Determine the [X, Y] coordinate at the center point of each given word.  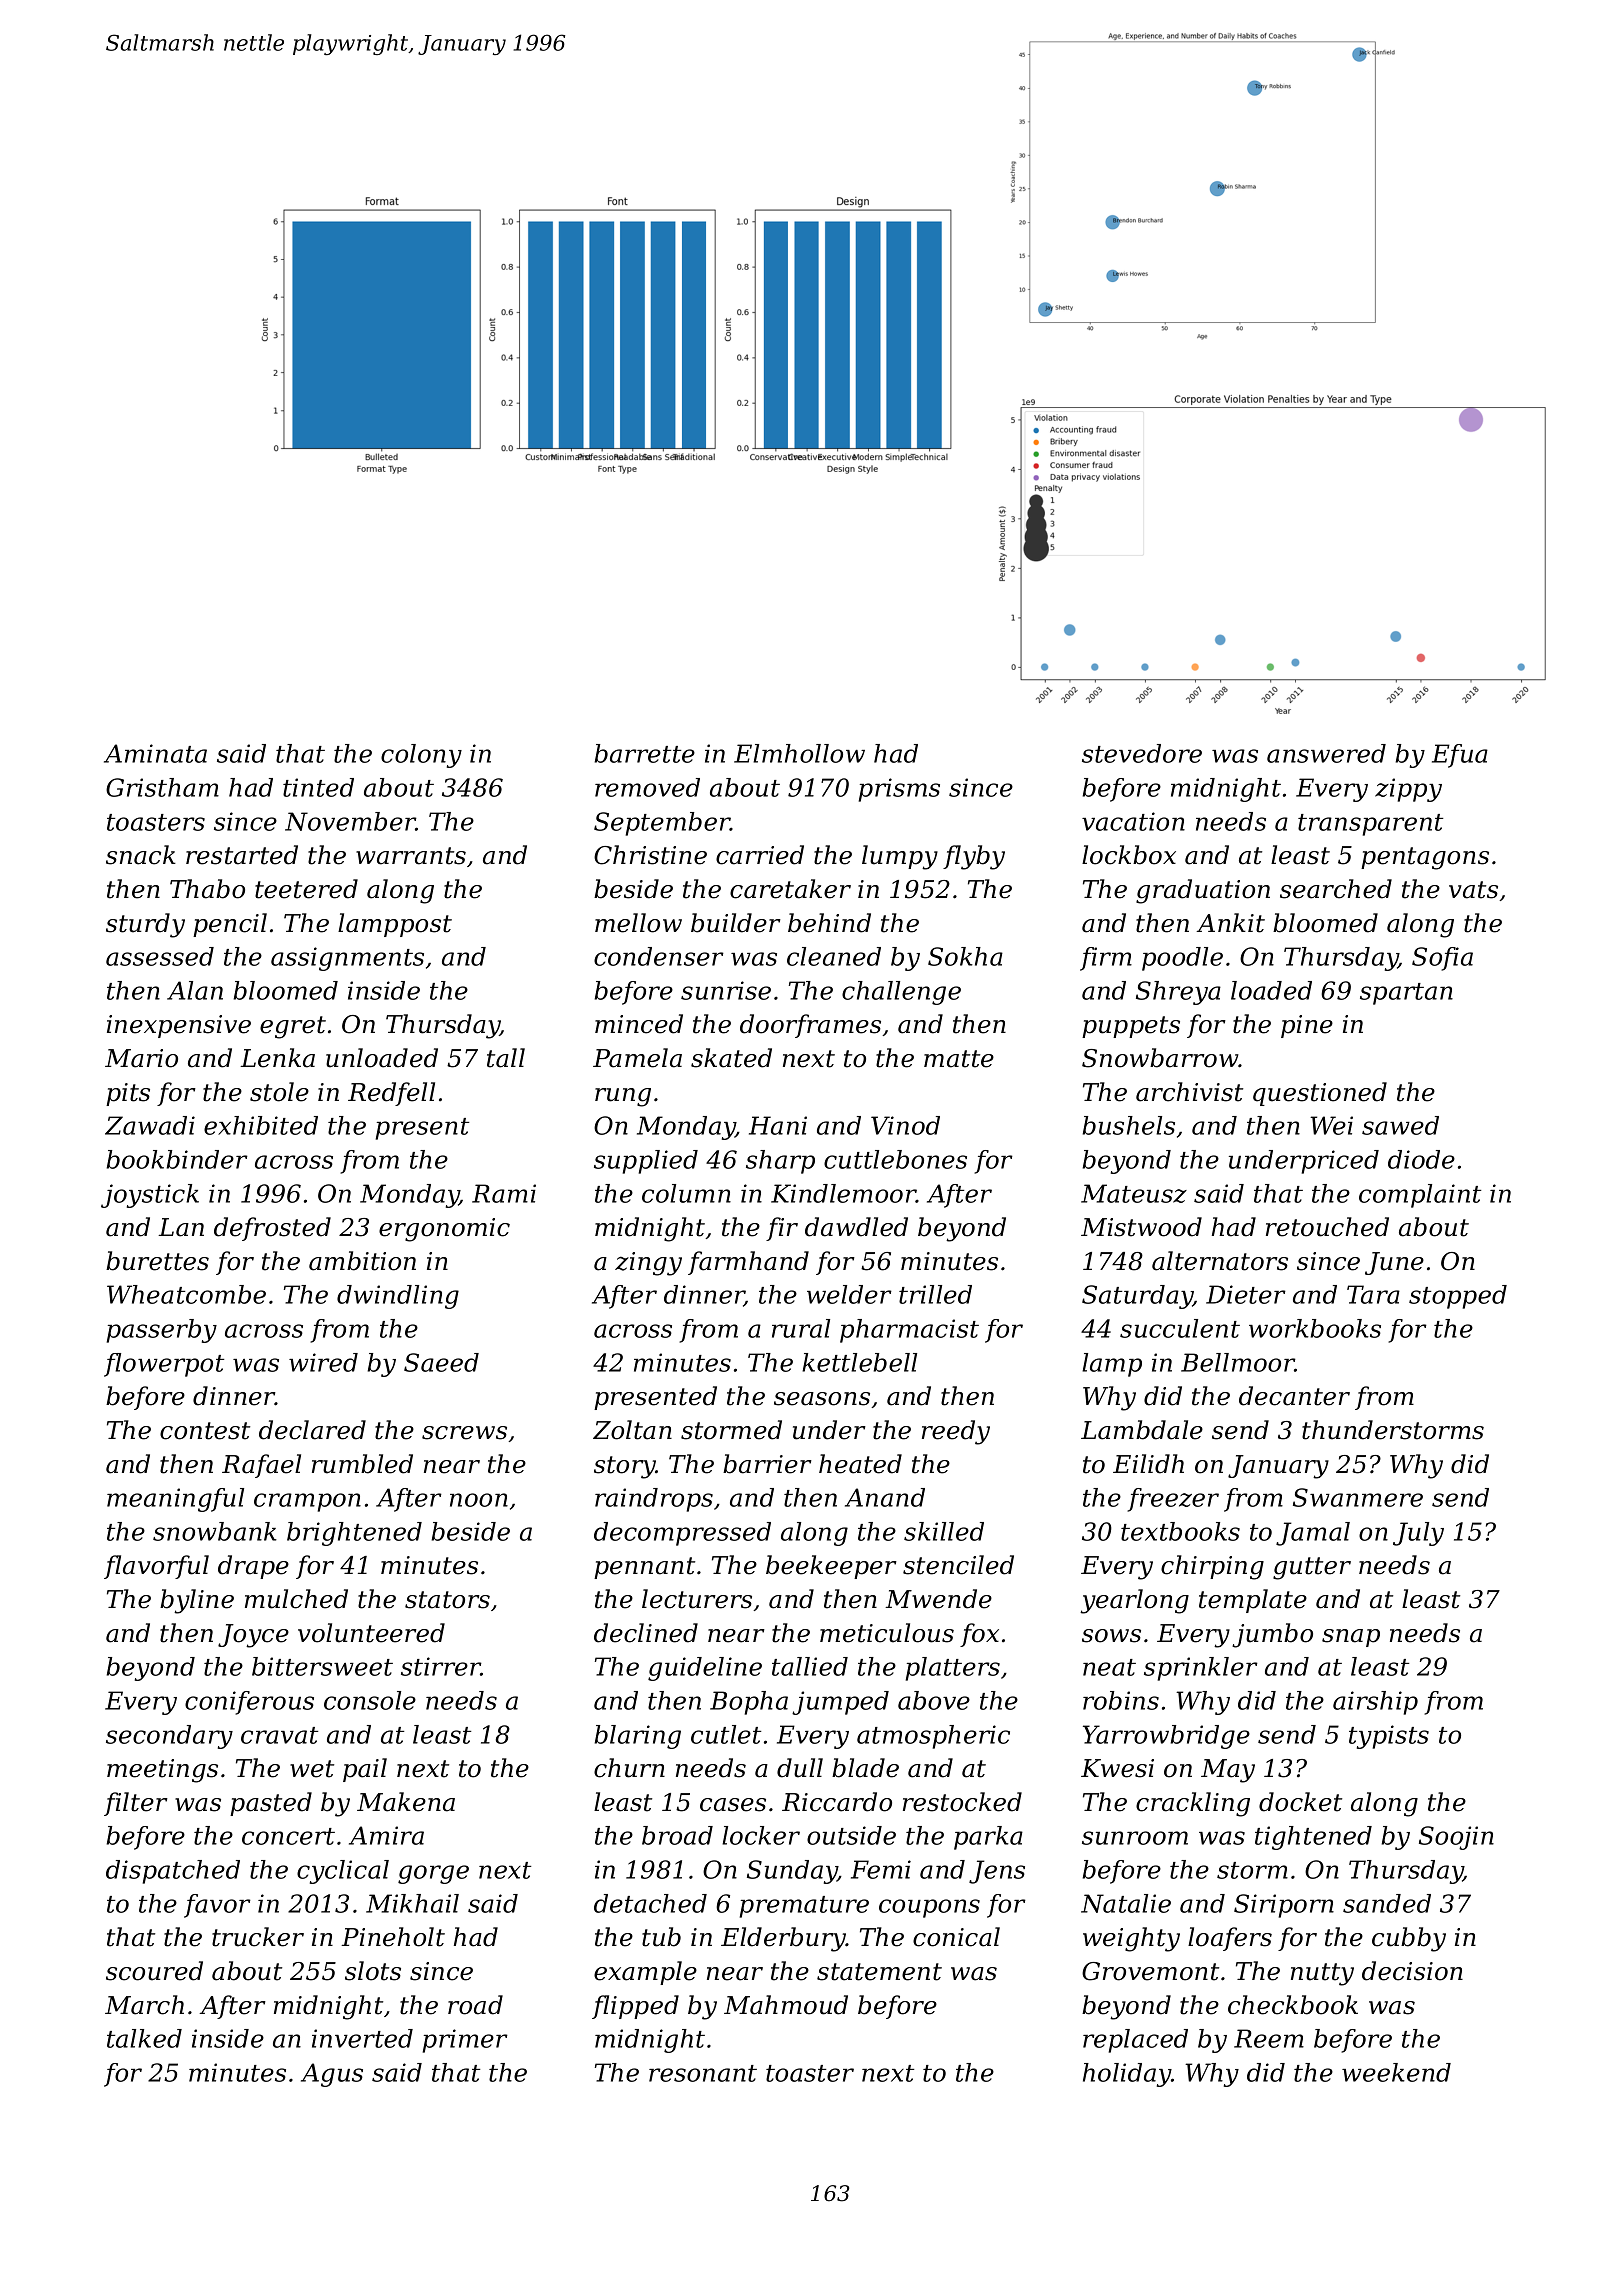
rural [801, 1328]
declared [312, 1430]
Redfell [391, 1094]
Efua [1460, 756]
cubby [1409, 1939]
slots [373, 1971]
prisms [899, 790]
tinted [318, 787]
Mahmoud [786, 2005]
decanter [1294, 1396]
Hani [778, 1125]
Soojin [1456, 1838]
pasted [271, 1804]
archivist [1189, 1092]
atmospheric [933, 1737]
